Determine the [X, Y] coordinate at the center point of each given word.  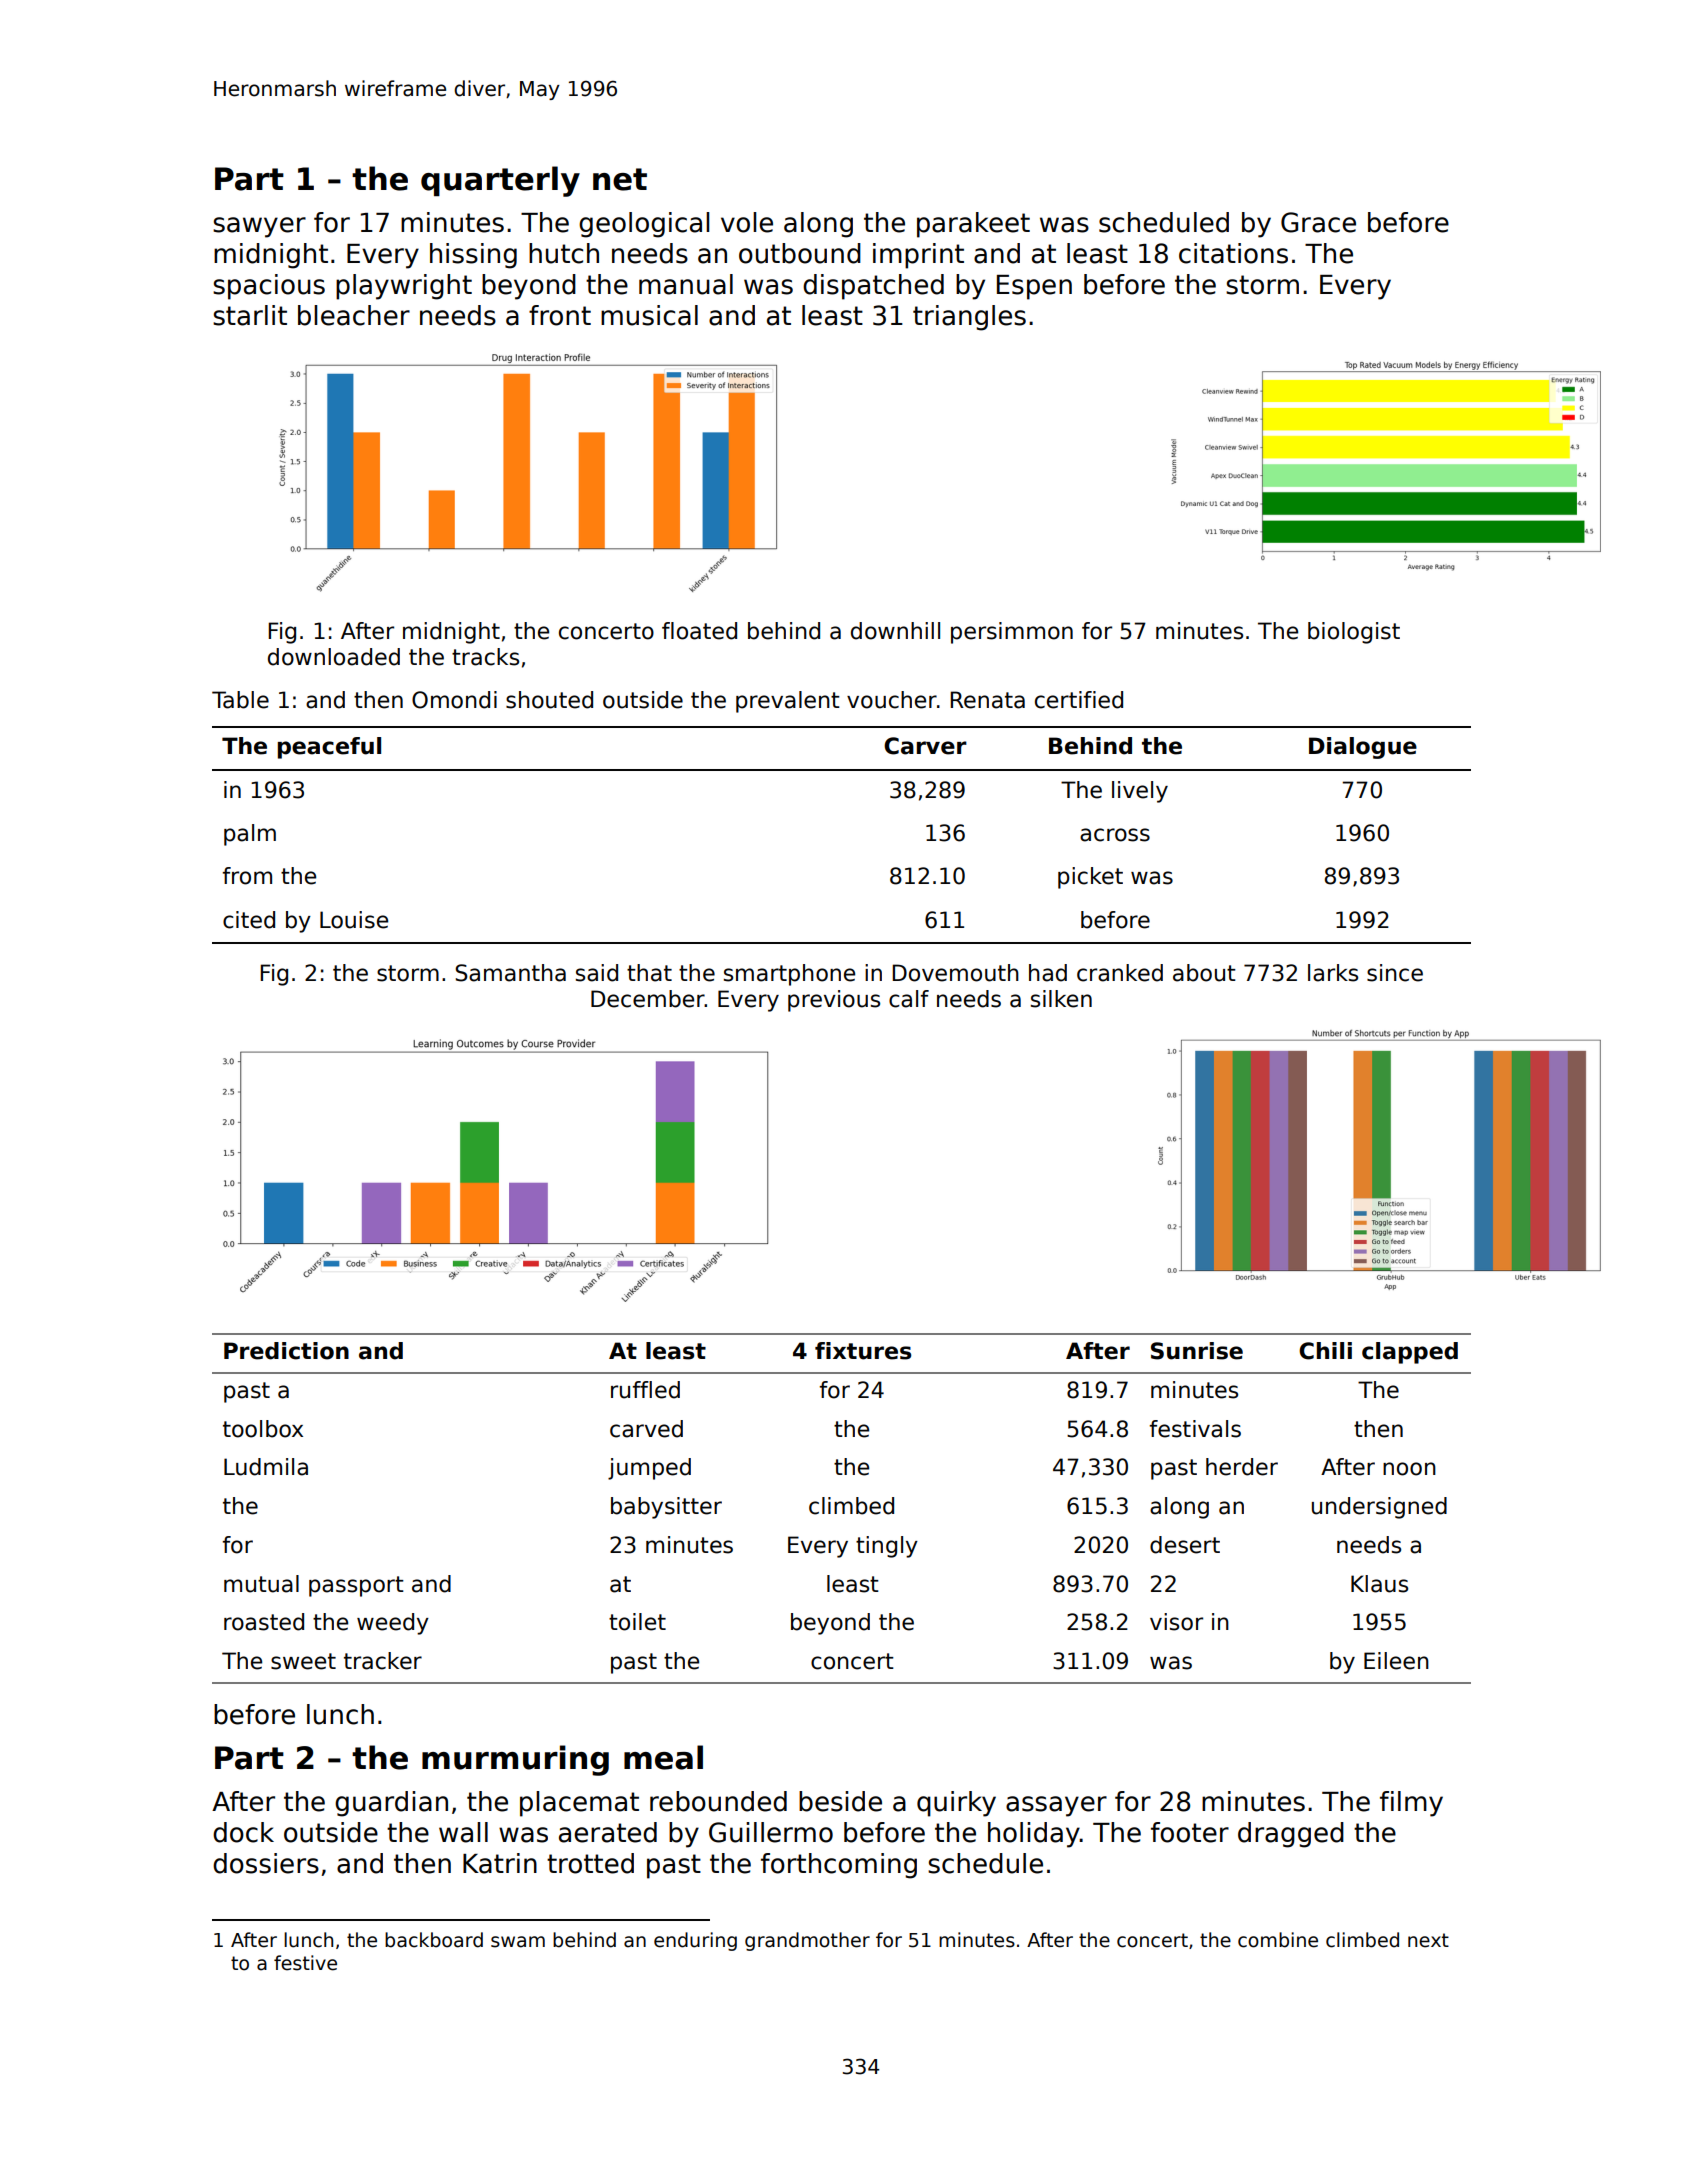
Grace [1318, 222]
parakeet [973, 225]
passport [356, 1586]
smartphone [789, 975]
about [1204, 973]
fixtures [863, 1351]
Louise [354, 920]
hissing [473, 256]
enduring [695, 1941]
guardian [391, 1804]
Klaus [1379, 1584]
